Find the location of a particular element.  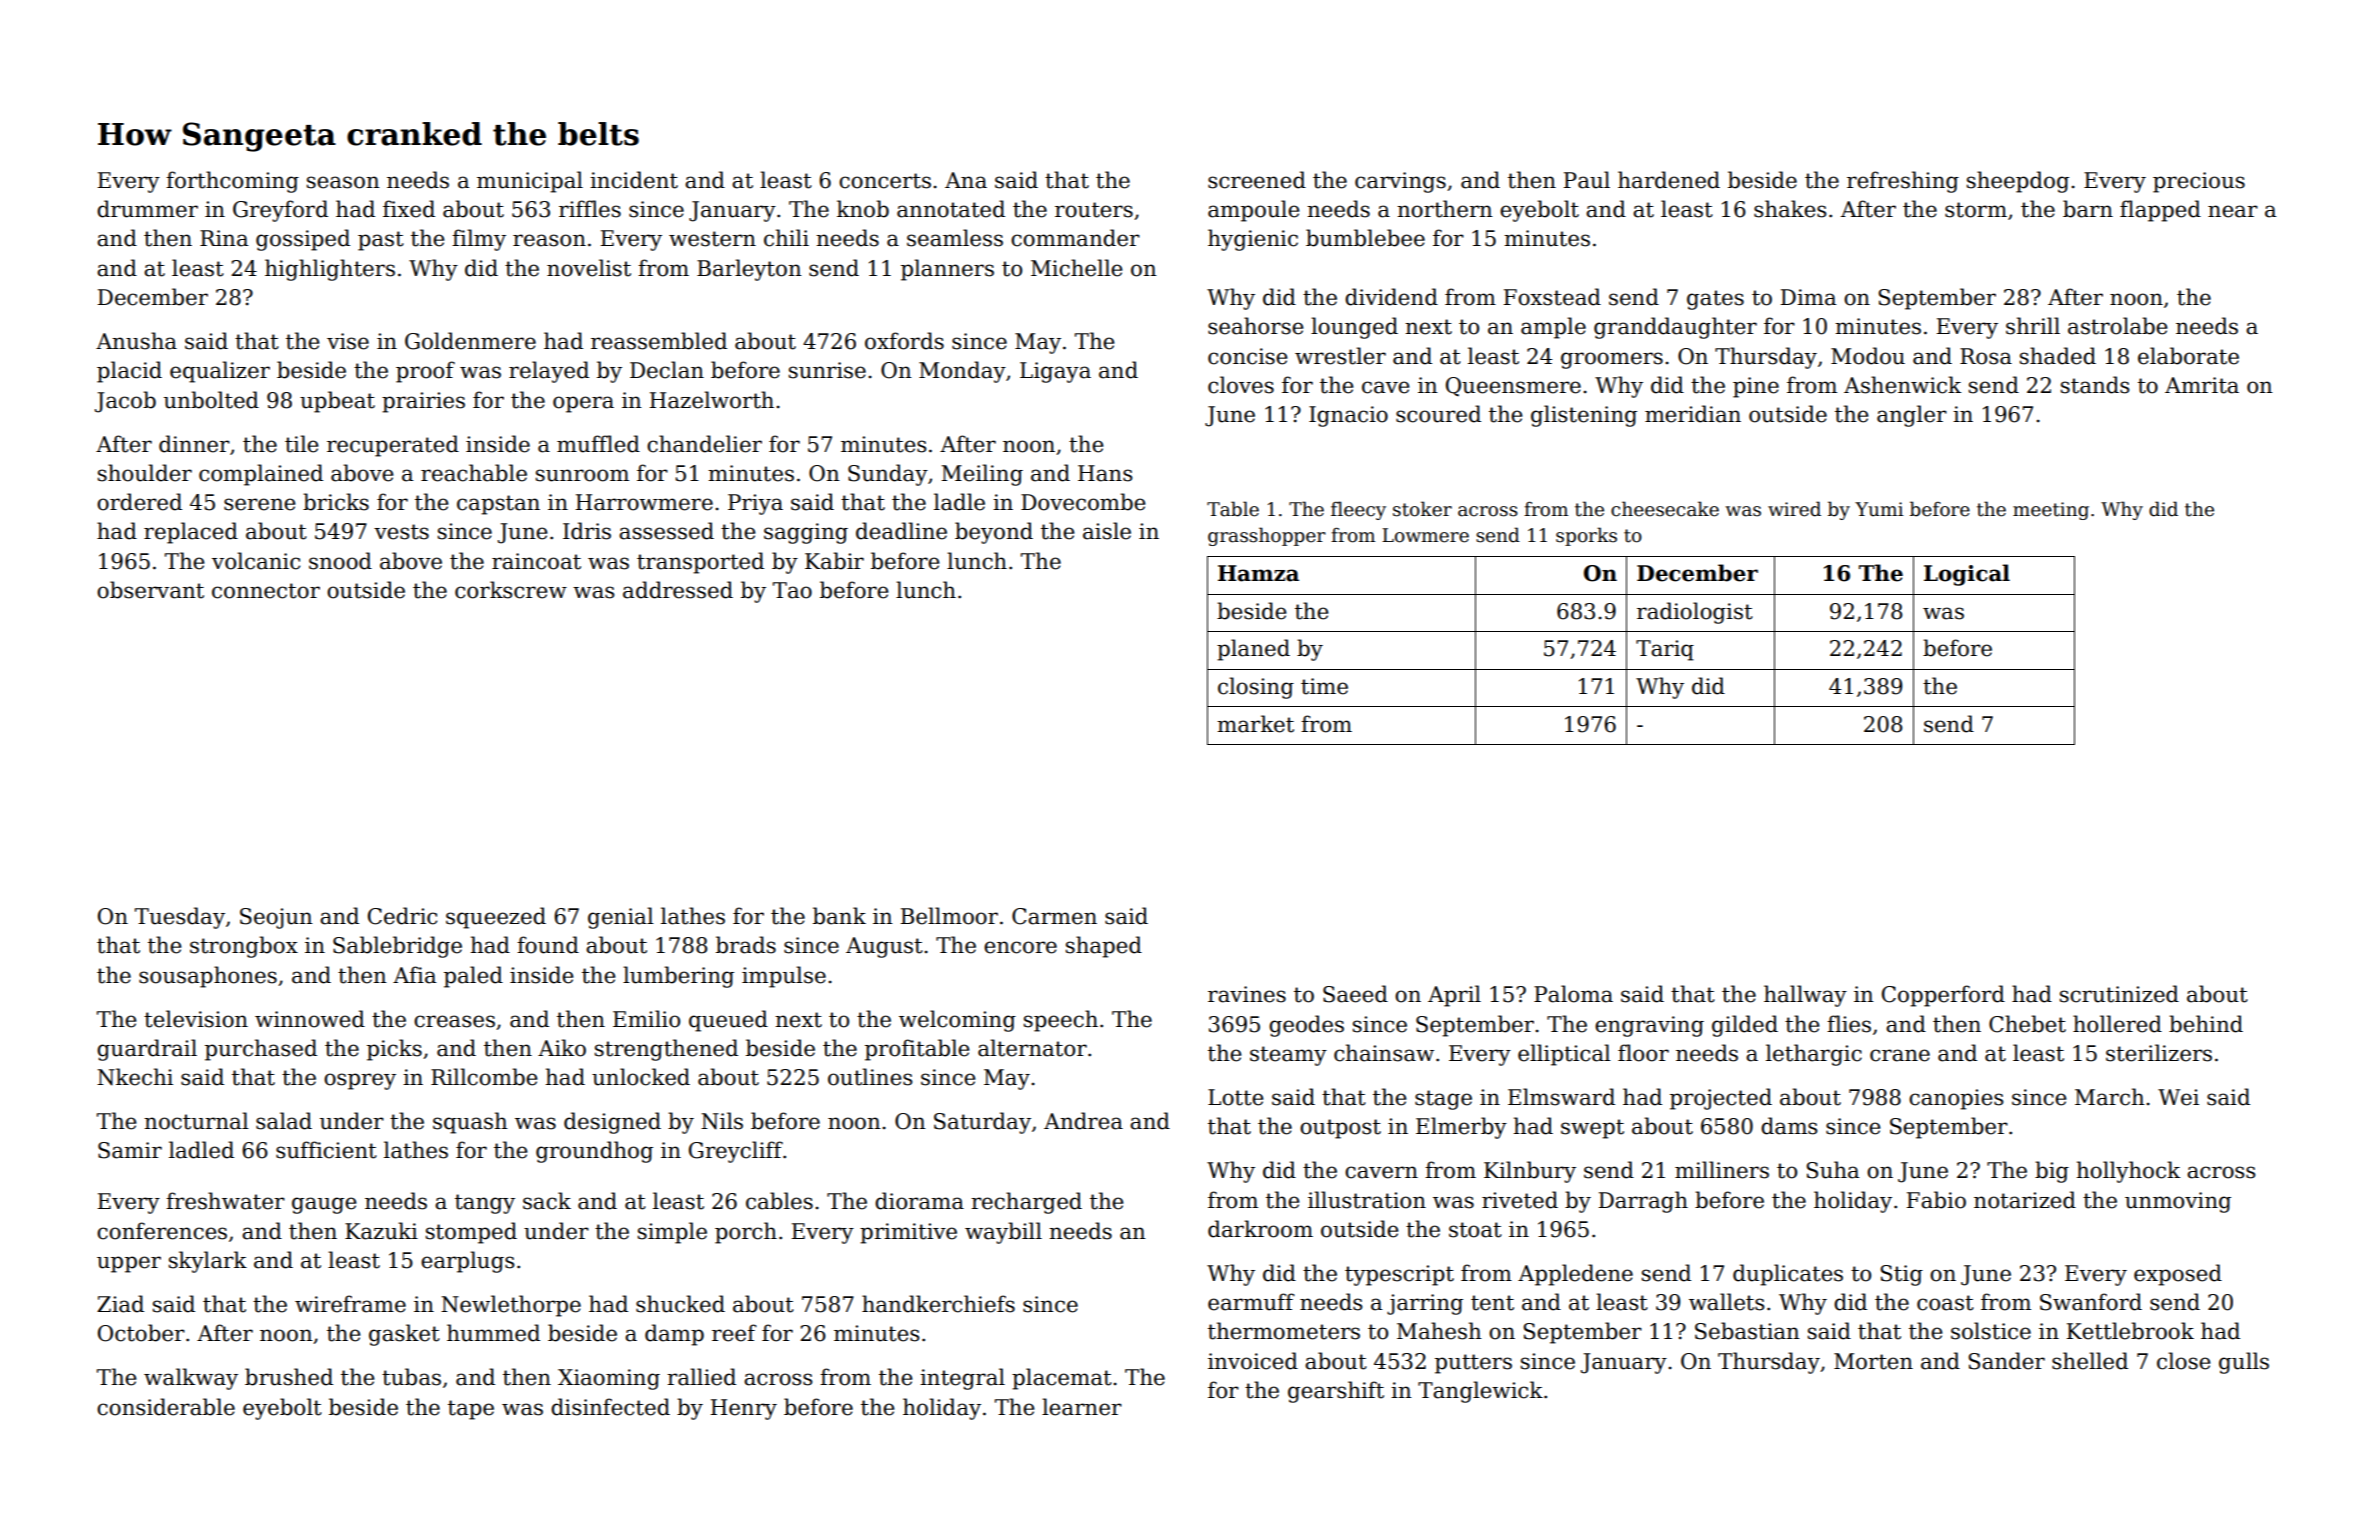

recuperated is located at coordinates (393, 446).
